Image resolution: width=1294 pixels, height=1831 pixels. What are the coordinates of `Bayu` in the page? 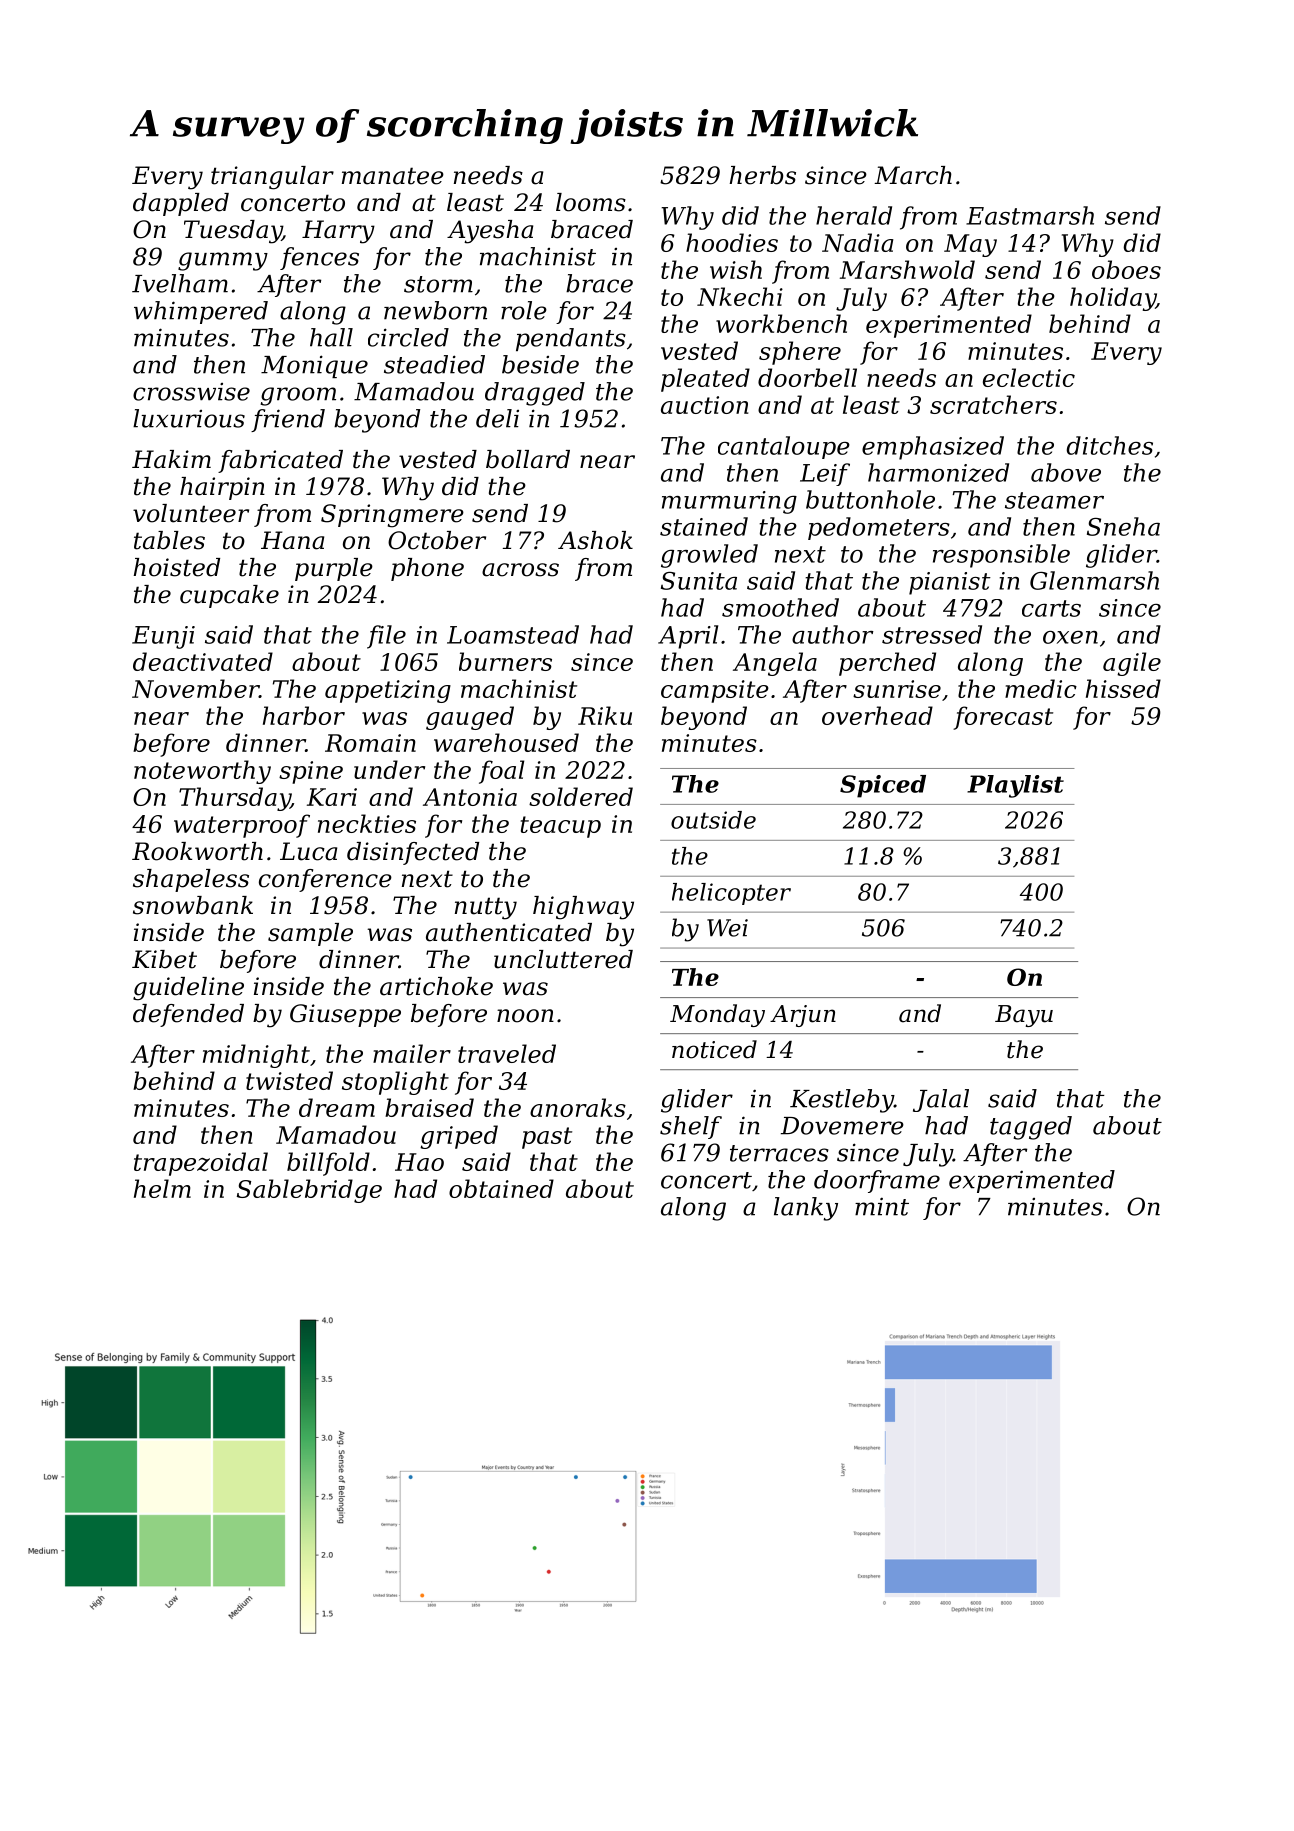 It's located at (1024, 1016).
